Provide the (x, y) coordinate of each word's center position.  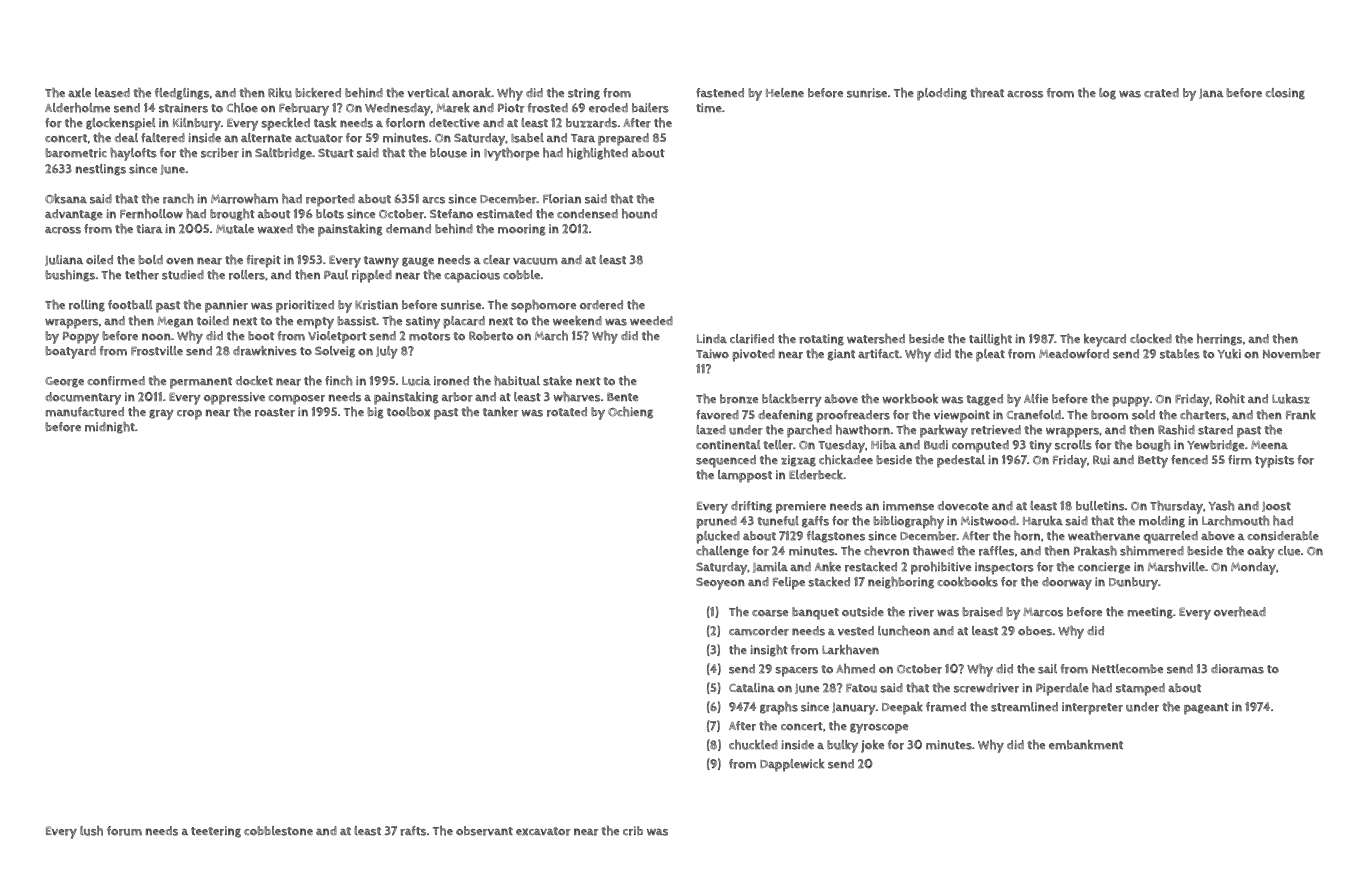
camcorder (759, 631)
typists (1274, 461)
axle (79, 93)
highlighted (597, 154)
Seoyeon (720, 583)
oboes (1035, 631)
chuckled (753, 745)
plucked (718, 537)
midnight (110, 428)
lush (91, 831)
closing (1285, 94)
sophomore (543, 306)
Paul (336, 275)
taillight (990, 340)
